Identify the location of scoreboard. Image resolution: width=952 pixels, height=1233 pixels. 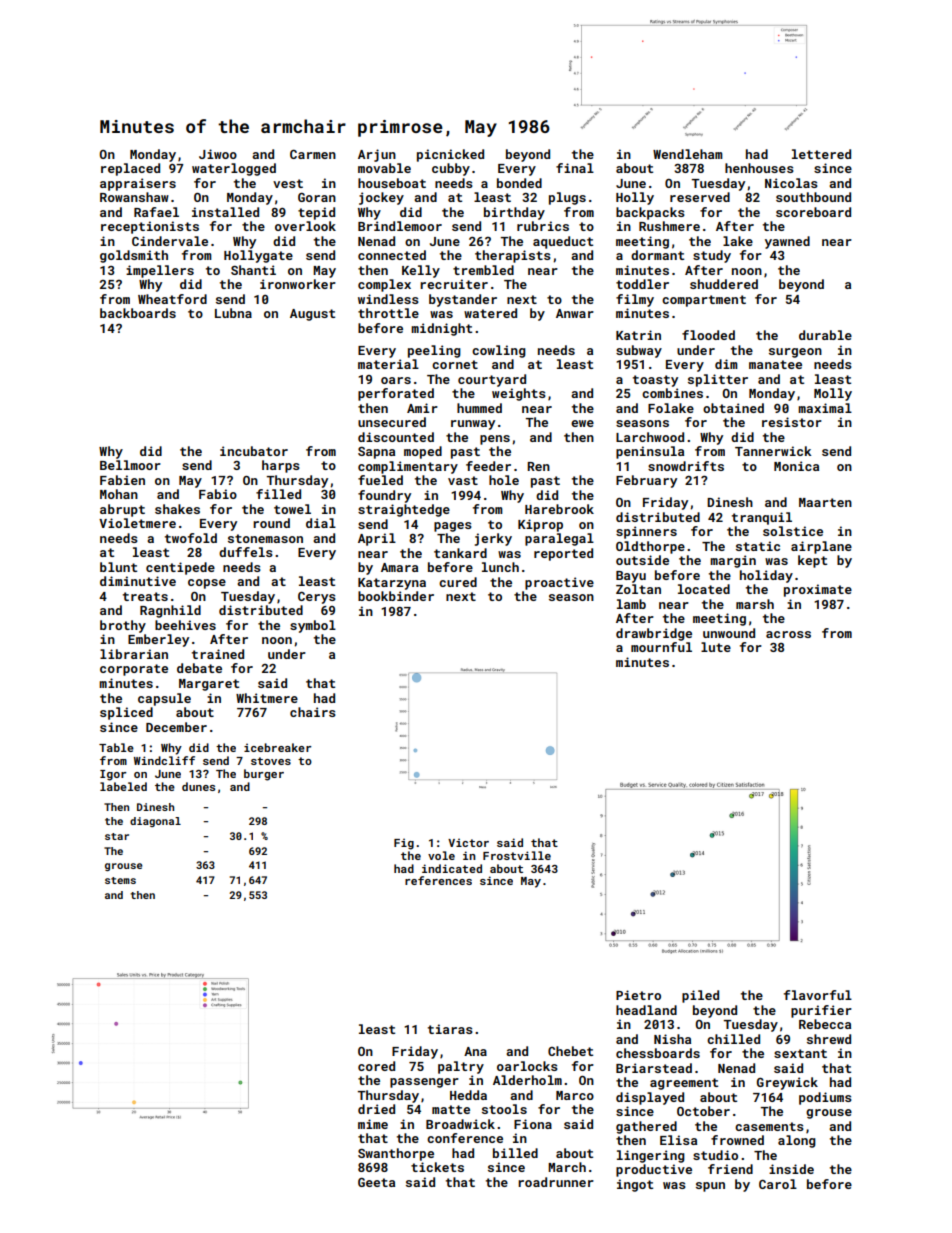
(813, 212).
